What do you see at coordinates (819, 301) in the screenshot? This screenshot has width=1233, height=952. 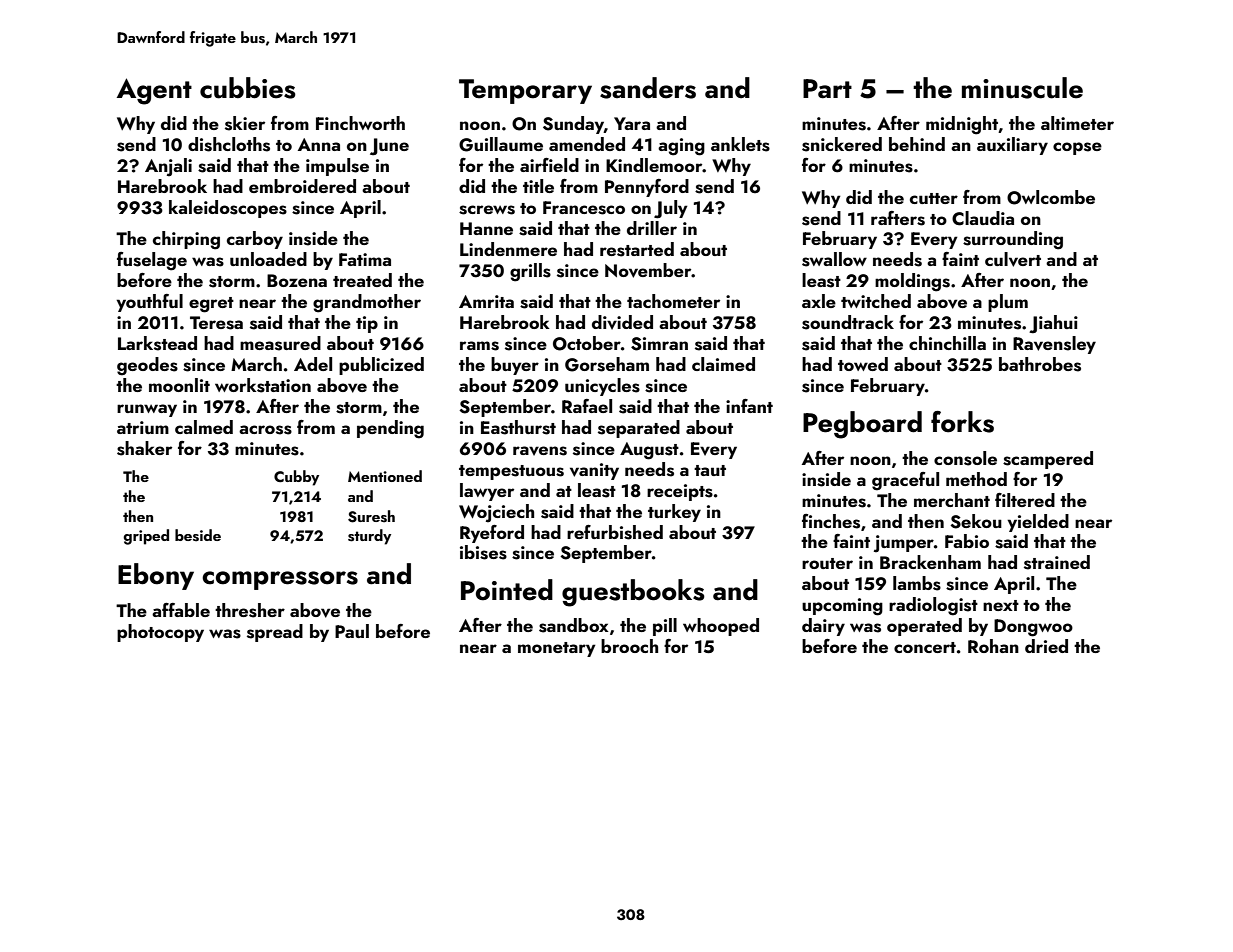 I see `axle` at bounding box center [819, 301].
